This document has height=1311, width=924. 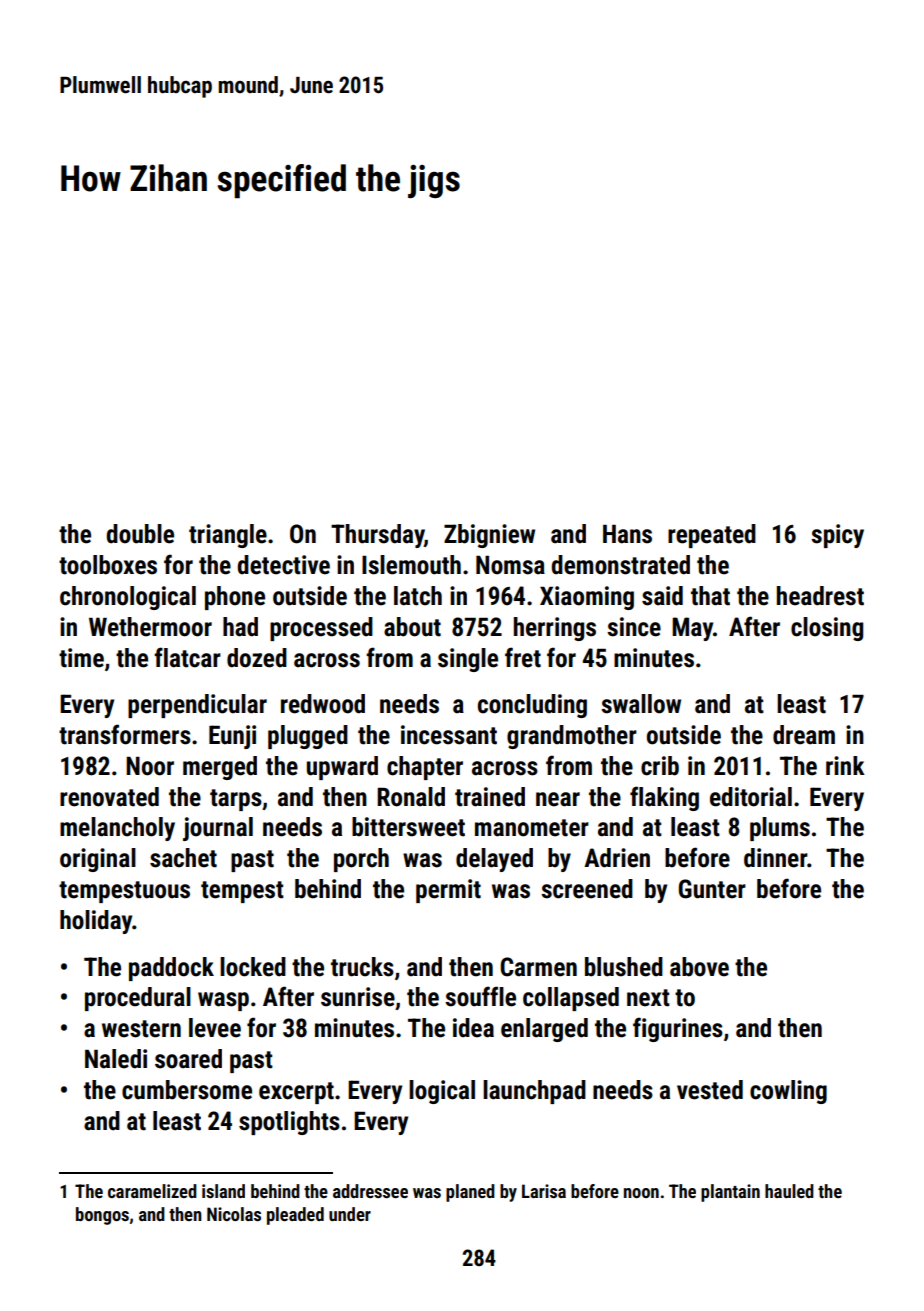 I want to click on flaking, so click(x=664, y=798).
